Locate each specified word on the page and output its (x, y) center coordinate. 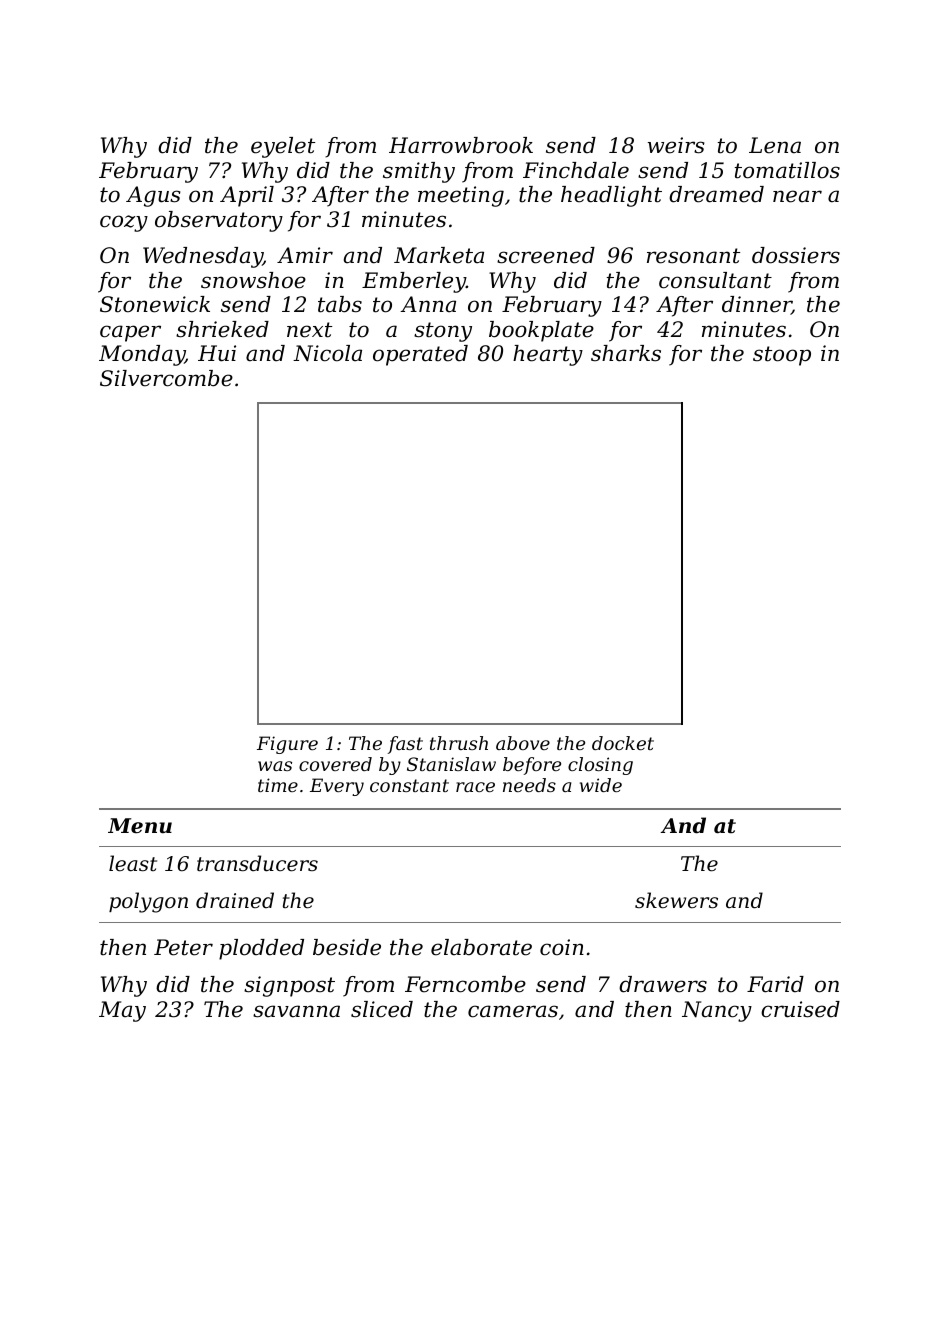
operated (420, 355)
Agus (153, 196)
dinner (757, 305)
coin (562, 947)
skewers (676, 900)
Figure (287, 745)
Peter (183, 947)
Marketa (439, 255)
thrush (459, 743)
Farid (775, 984)
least (133, 863)
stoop (782, 356)
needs (529, 785)
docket (623, 743)
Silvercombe (166, 378)
